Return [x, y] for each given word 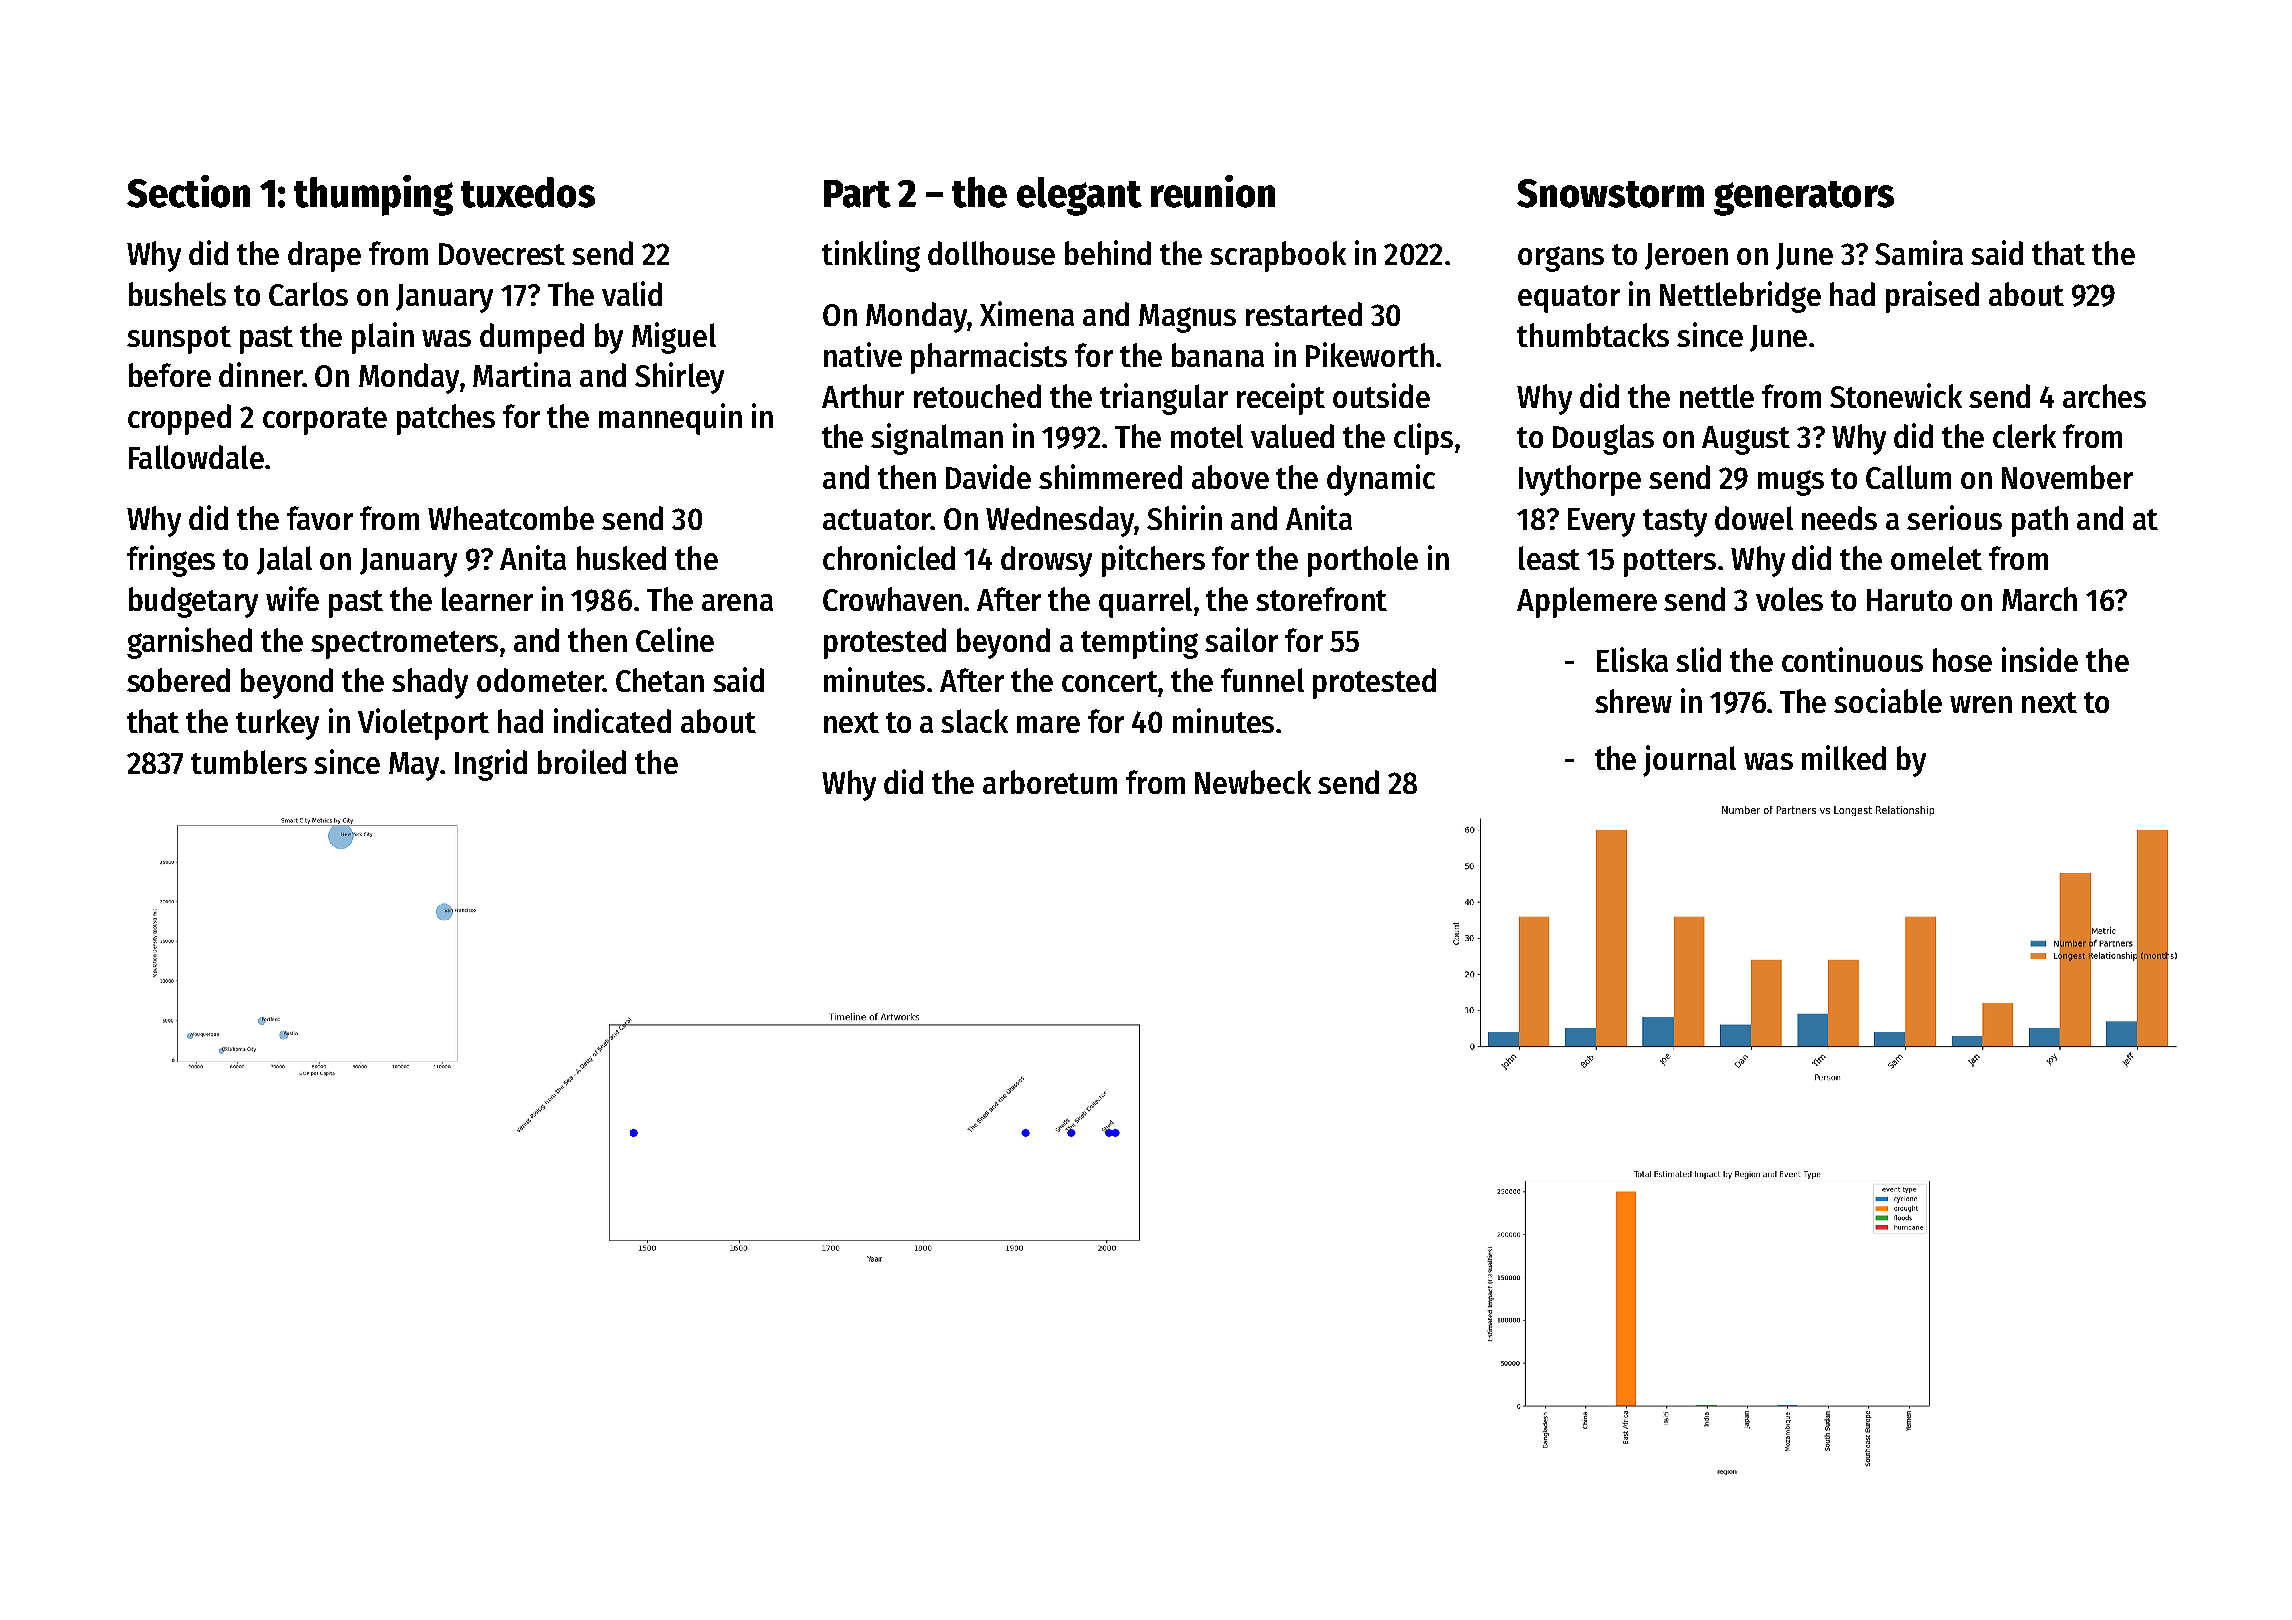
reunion [1213, 191]
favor [320, 518]
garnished [189, 643]
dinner [260, 374]
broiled [582, 761]
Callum [1908, 477]
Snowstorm [1610, 193]
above [1230, 477]
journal [1689, 761]
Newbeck [1253, 782]
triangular [1164, 399]
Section [188, 191]
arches [2104, 396]
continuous [1852, 659]
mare [1048, 724]
